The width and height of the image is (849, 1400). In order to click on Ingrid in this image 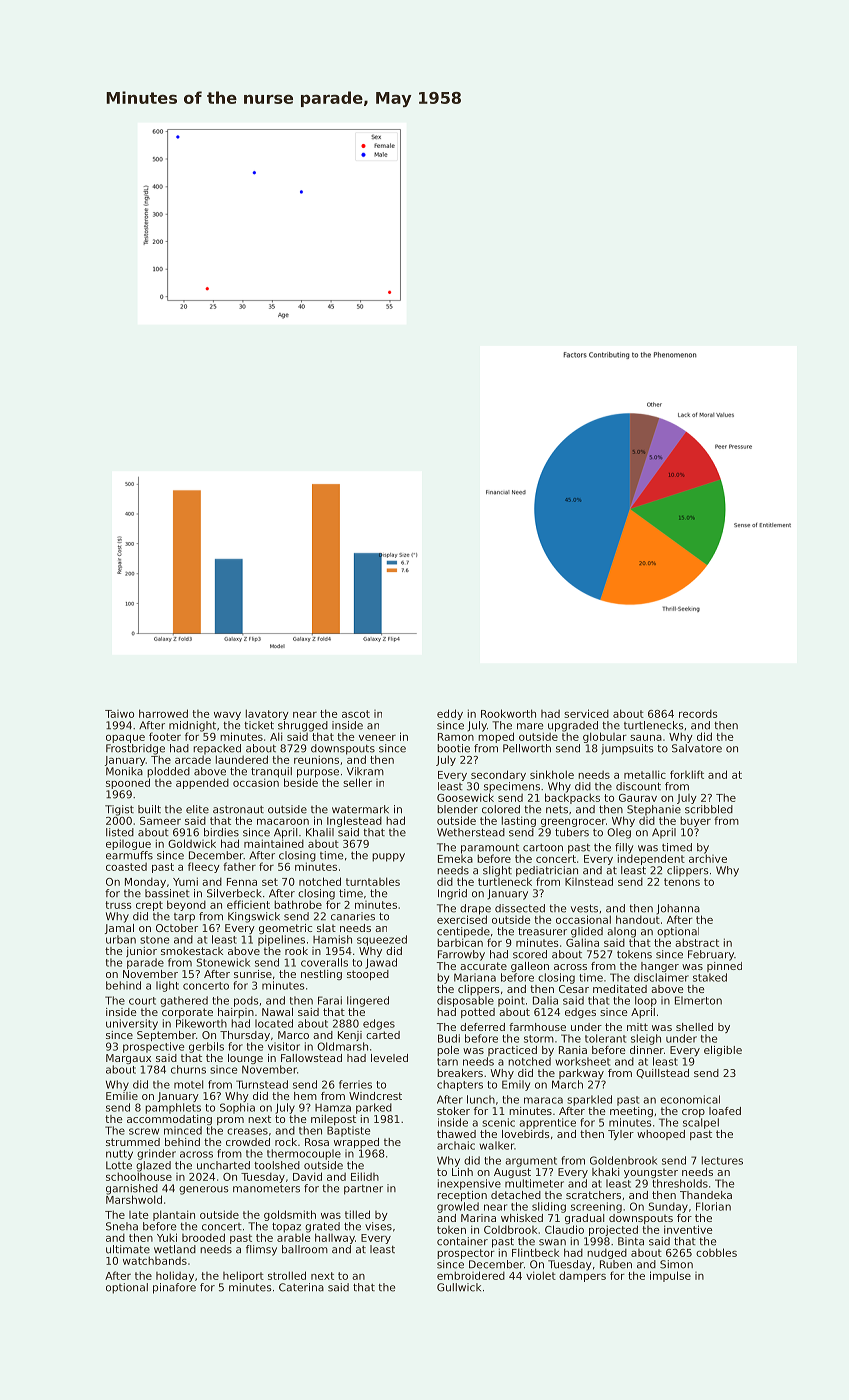, I will do `click(452, 894)`.
